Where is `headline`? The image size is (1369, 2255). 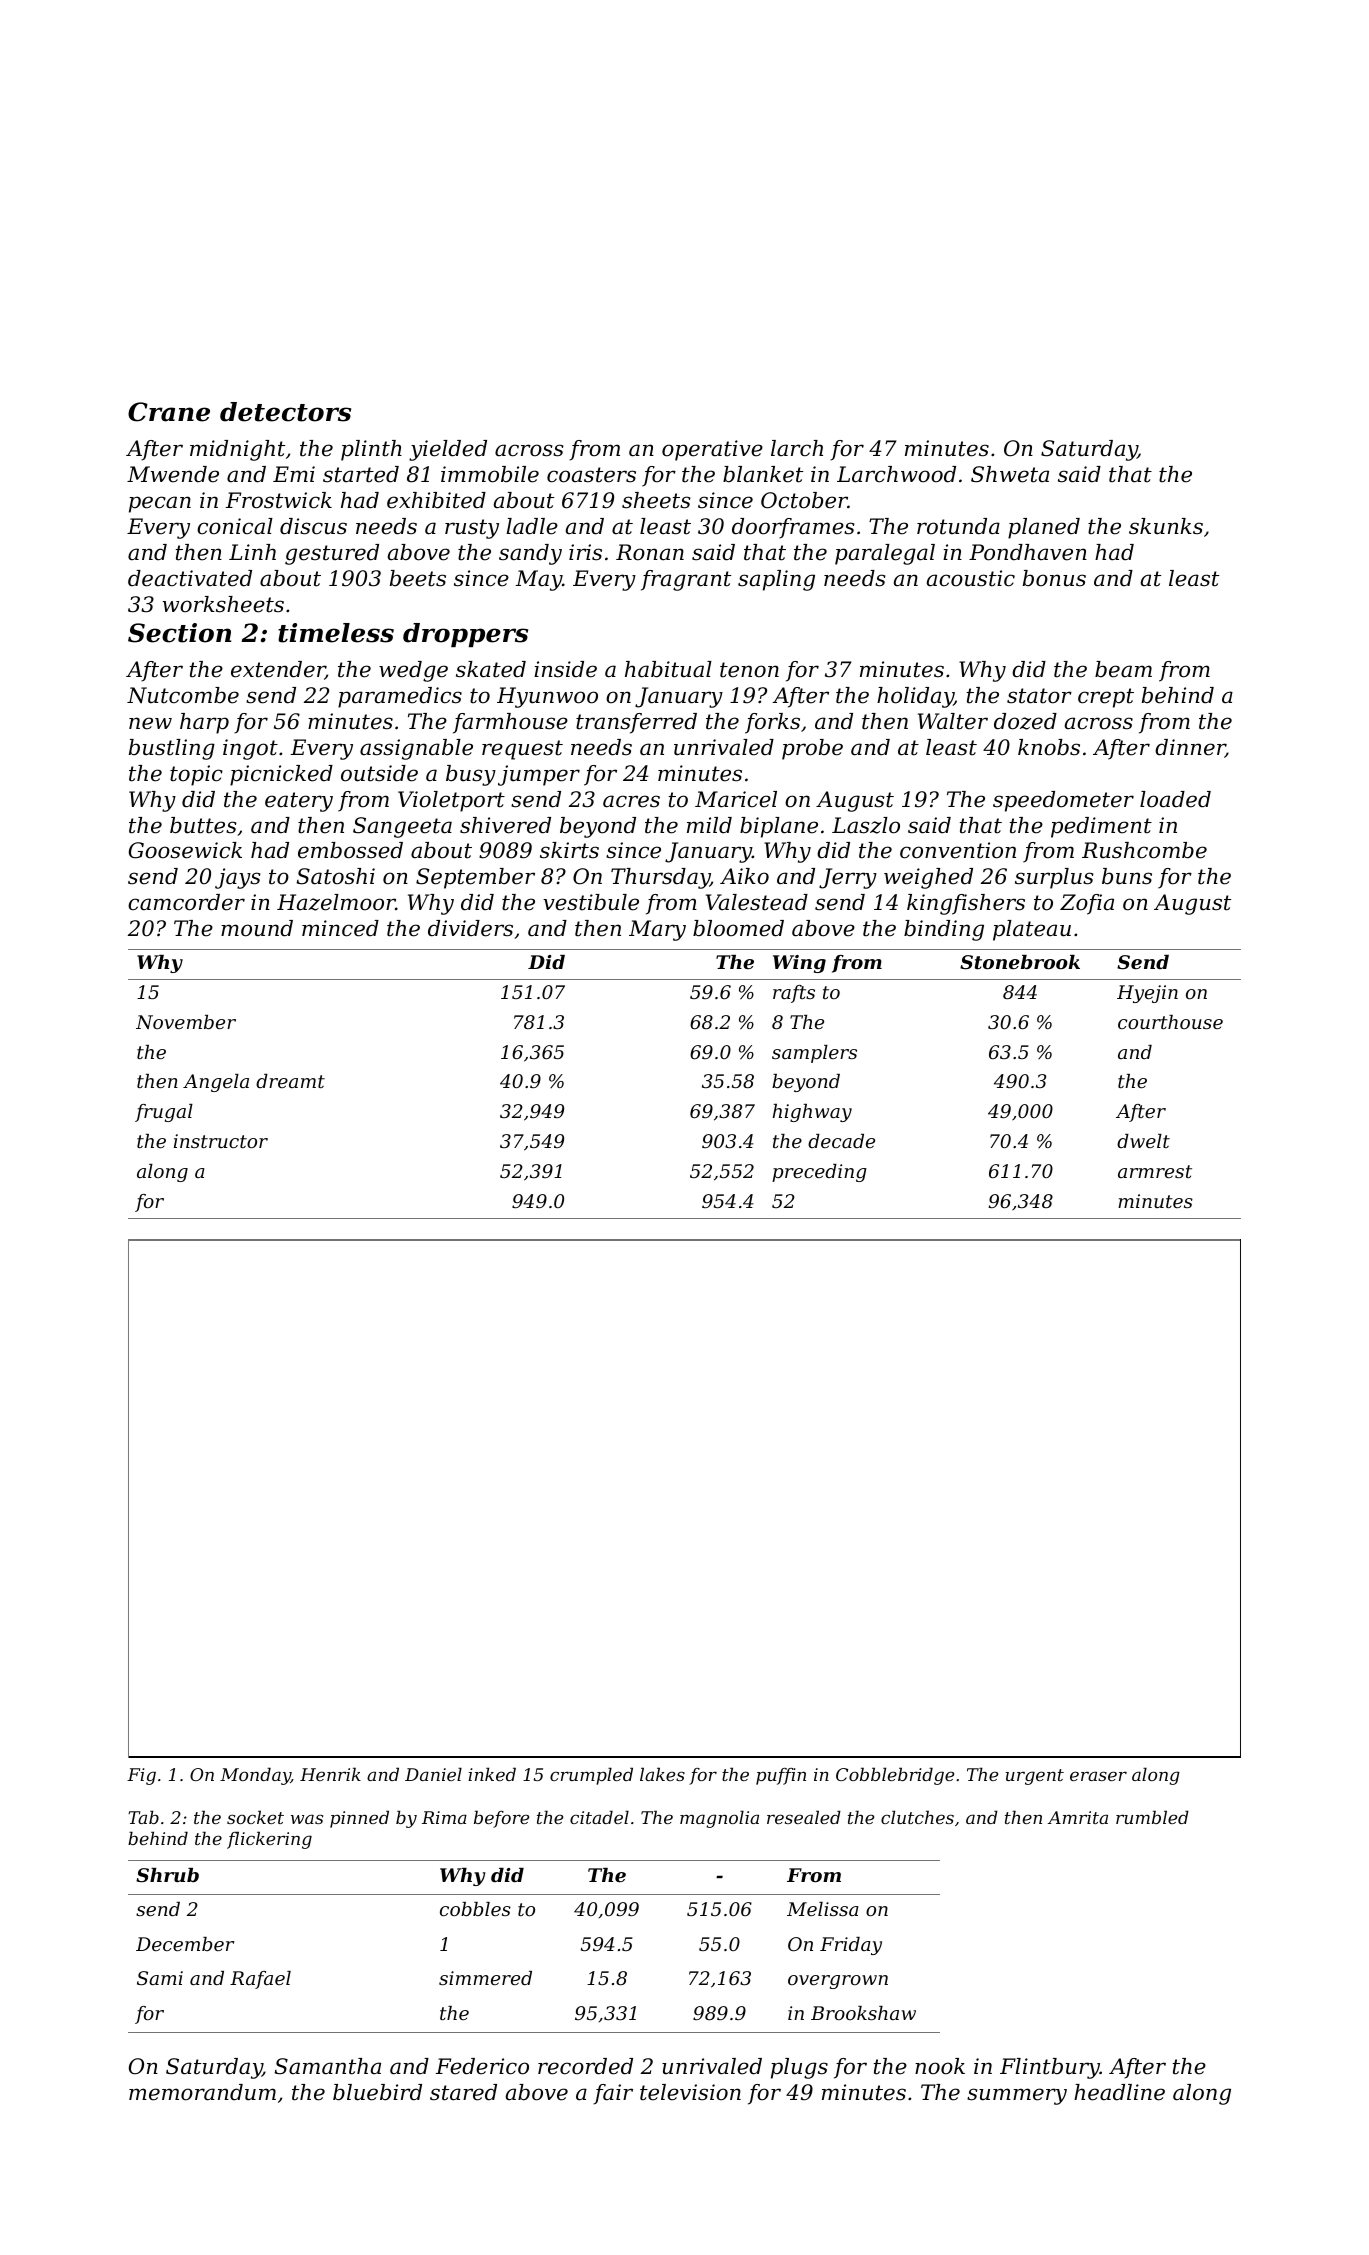
headline is located at coordinates (1119, 2092).
